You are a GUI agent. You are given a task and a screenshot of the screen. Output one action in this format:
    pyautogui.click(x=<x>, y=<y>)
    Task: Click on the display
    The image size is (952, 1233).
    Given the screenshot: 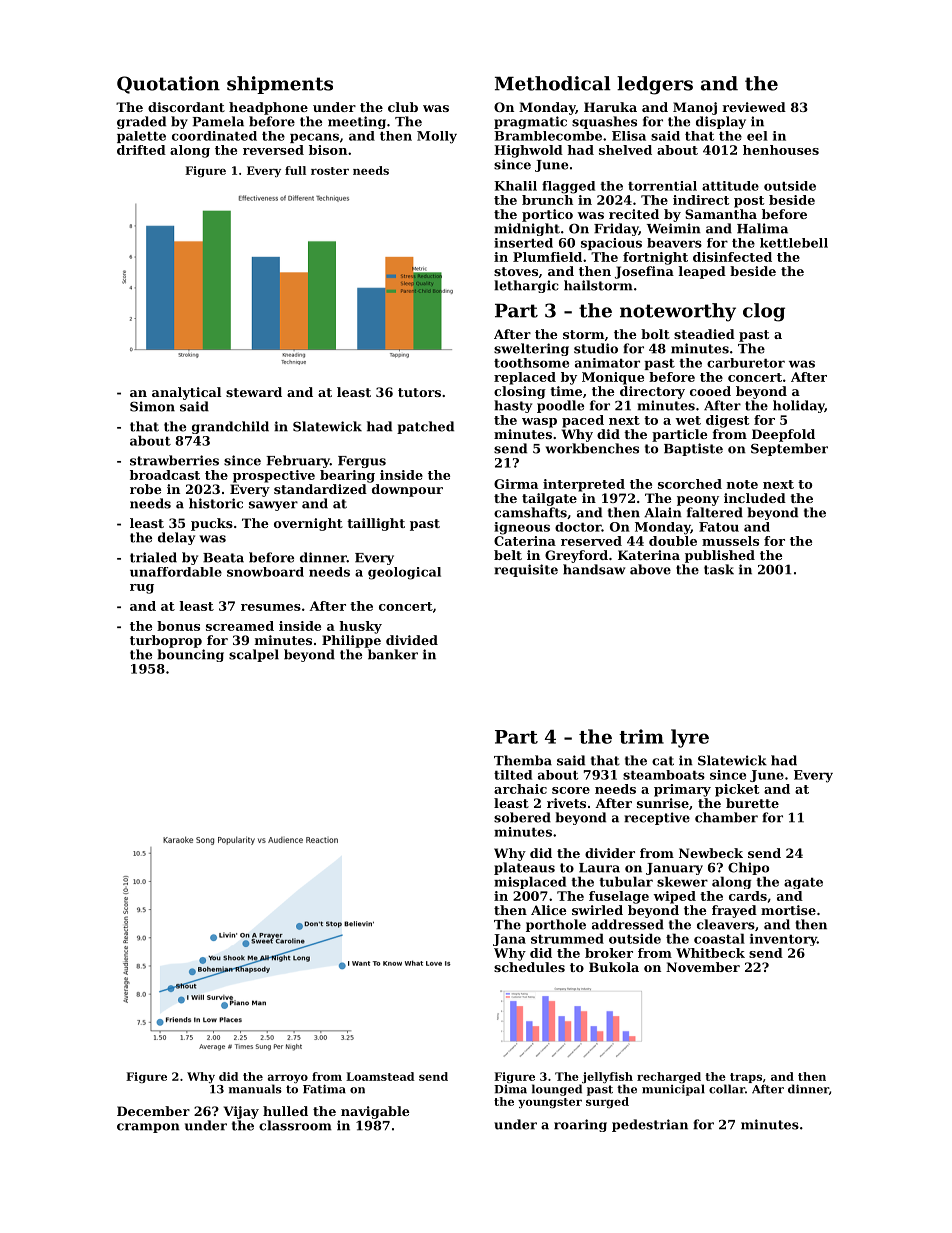 What is the action you would take?
    pyautogui.click(x=721, y=122)
